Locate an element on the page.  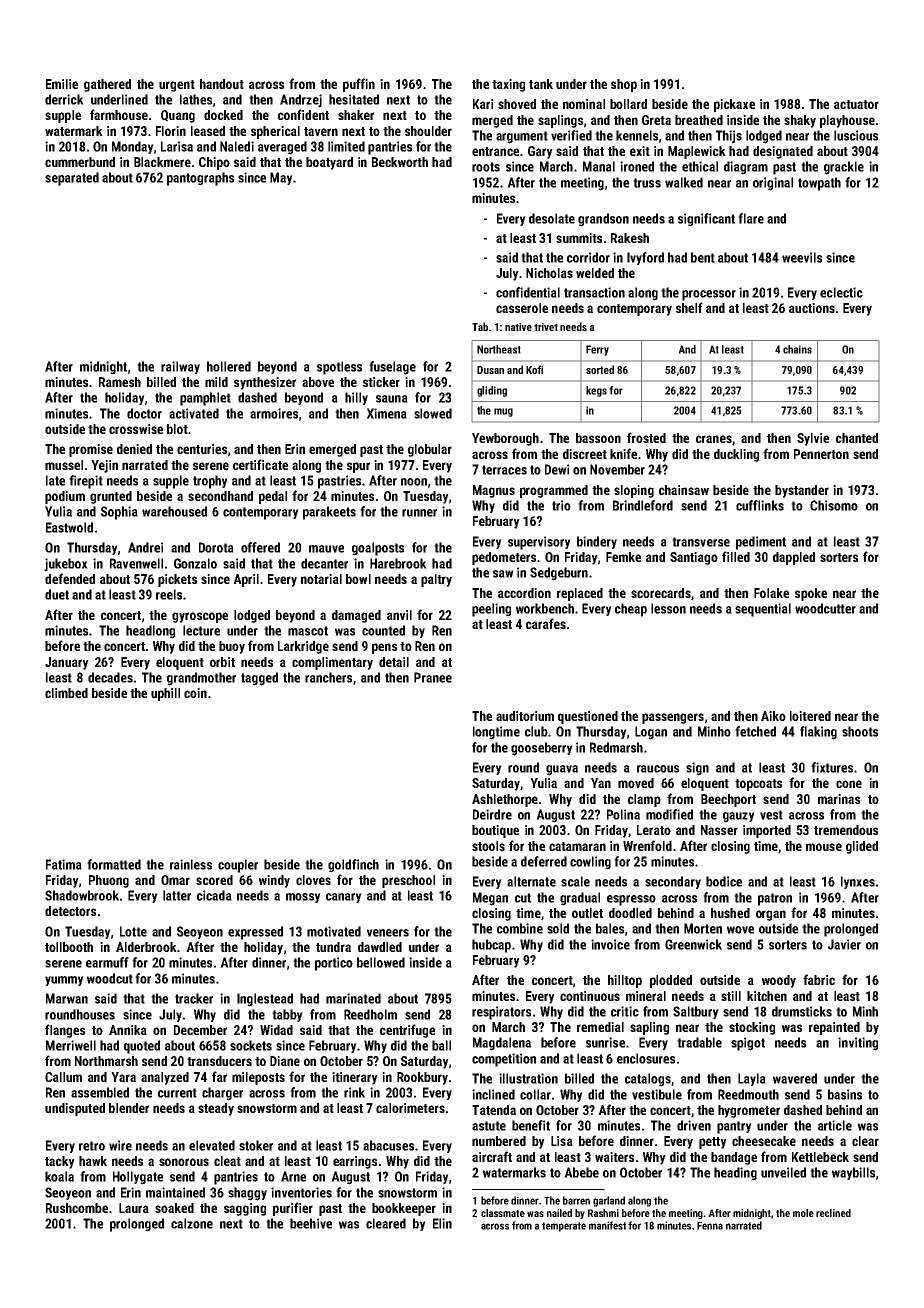
cheesecake is located at coordinates (764, 1141).
